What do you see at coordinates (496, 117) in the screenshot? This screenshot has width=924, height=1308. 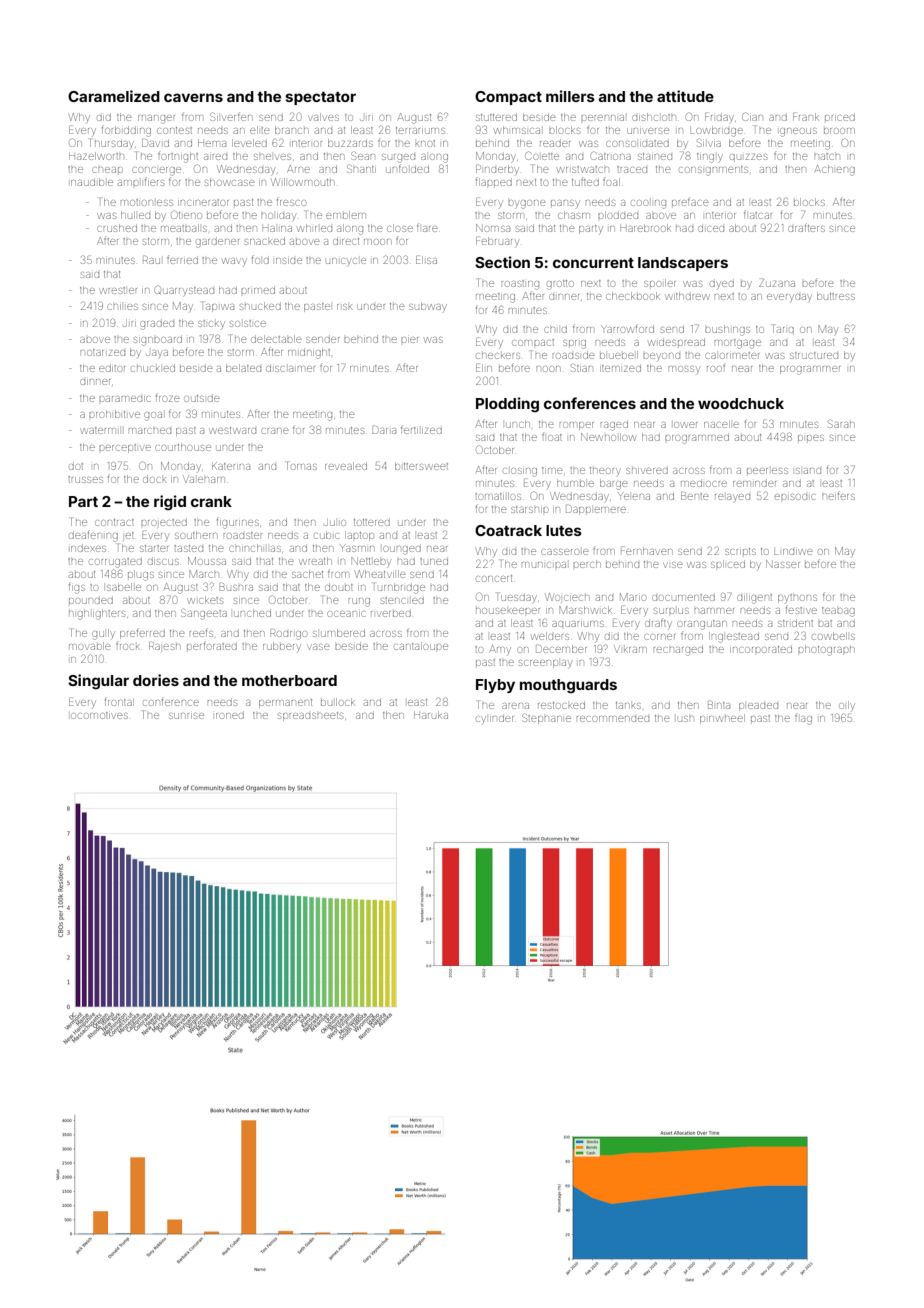 I see `stuttered` at bounding box center [496, 117].
